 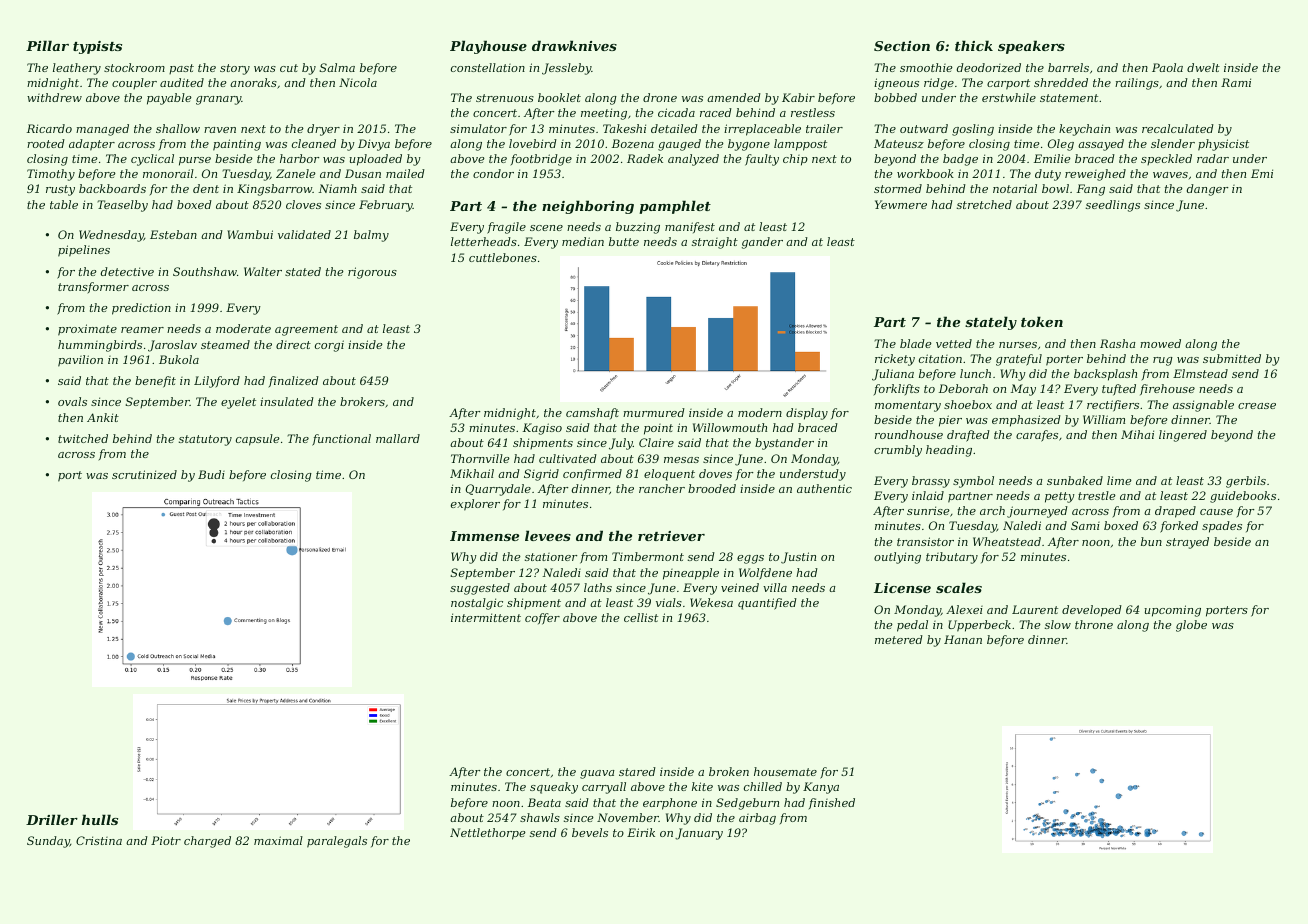 I want to click on scrutinized, so click(x=144, y=474).
